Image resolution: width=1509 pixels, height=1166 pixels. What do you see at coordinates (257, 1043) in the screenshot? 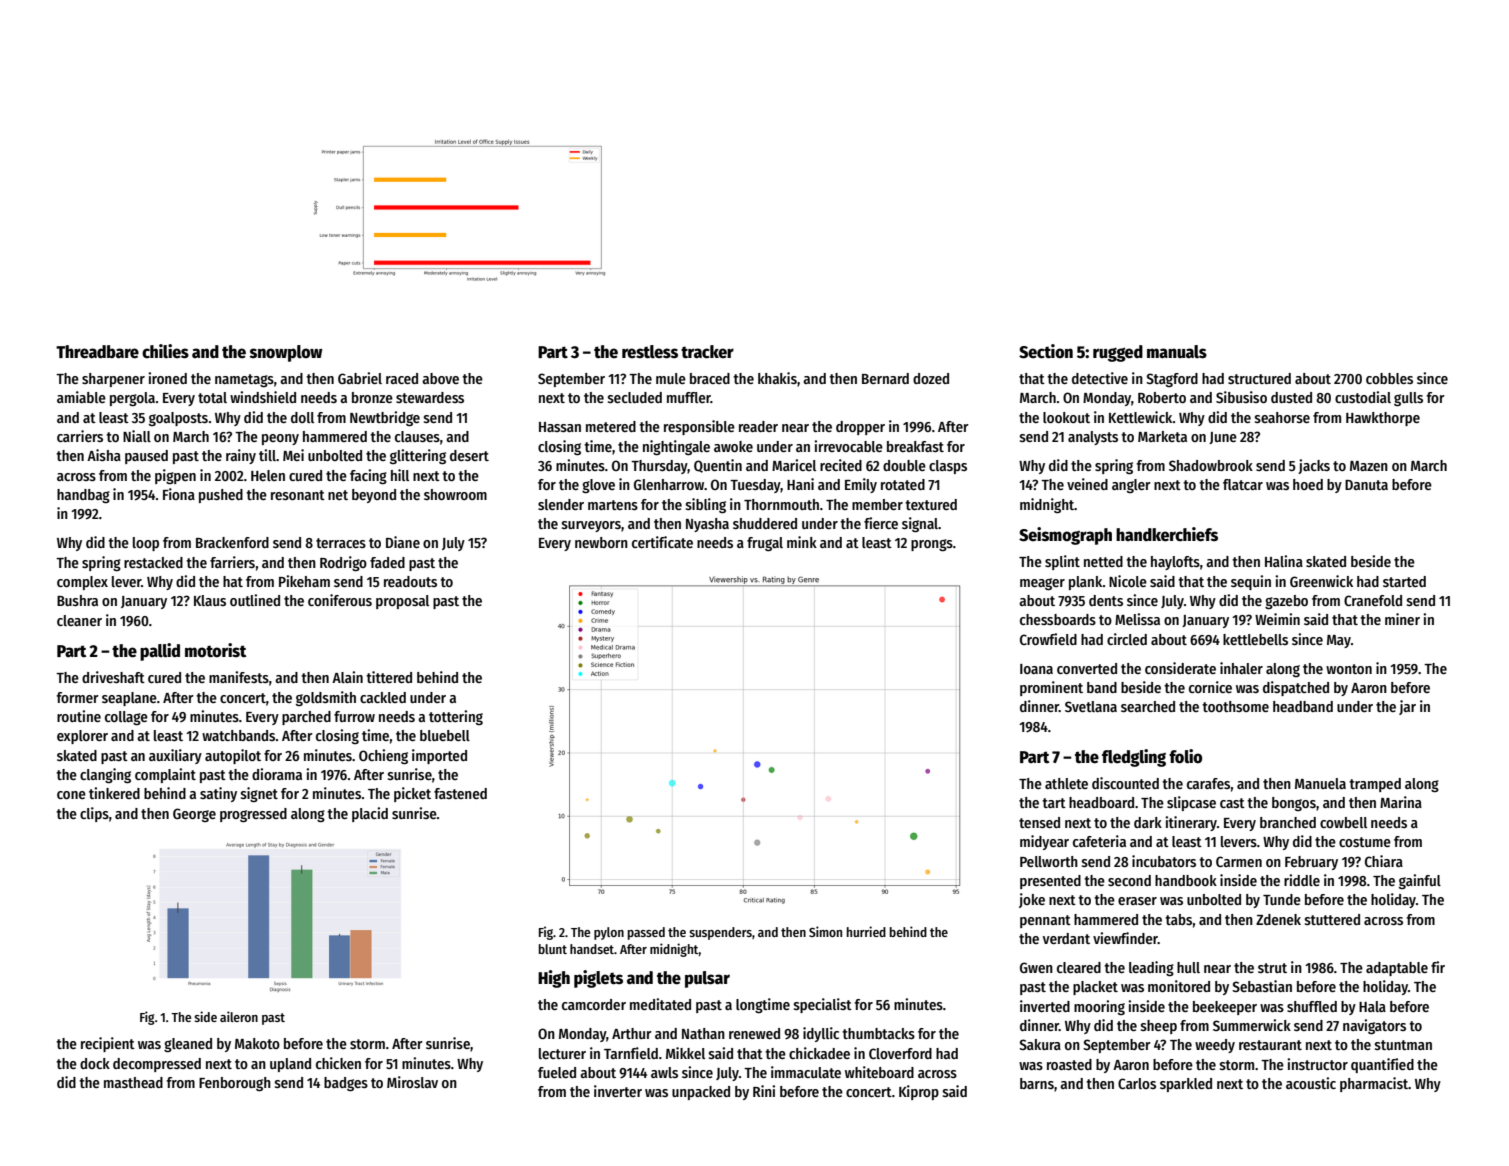
I see `Makoto` at bounding box center [257, 1043].
